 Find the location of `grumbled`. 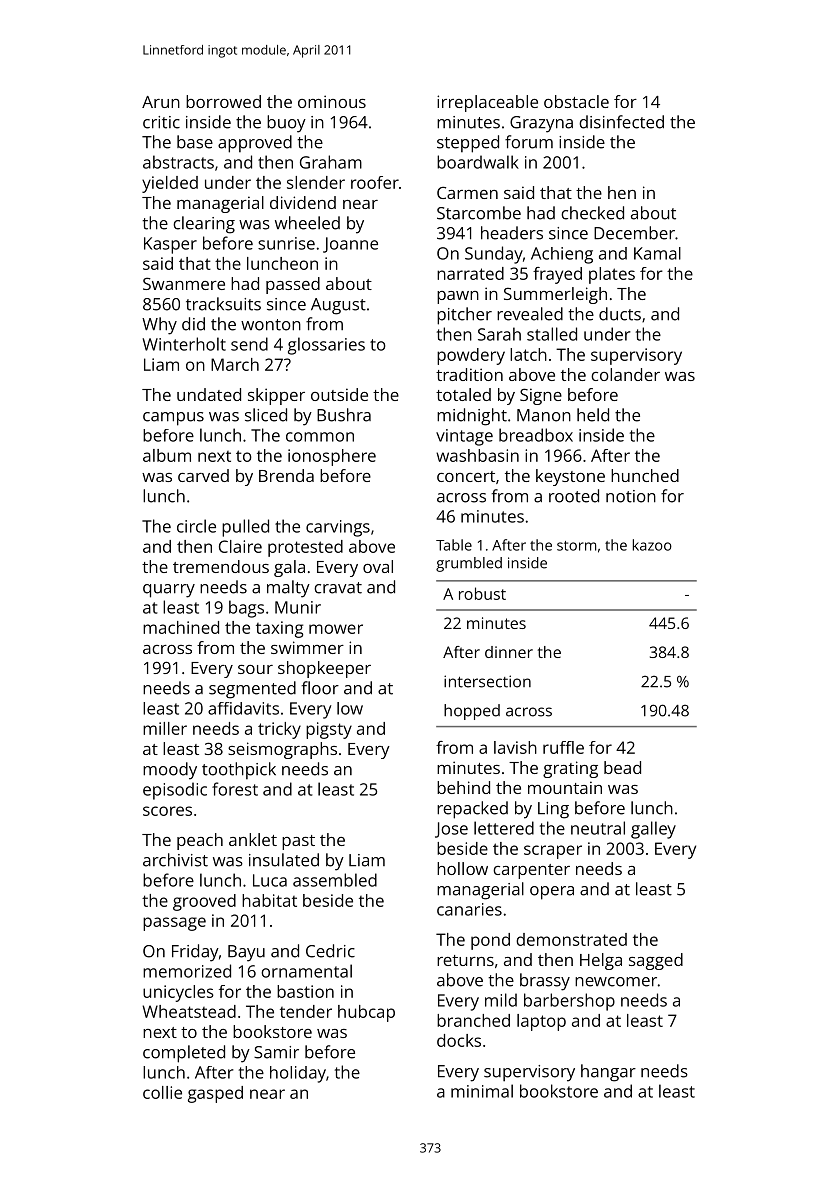

grumbled is located at coordinates (469, 564).
